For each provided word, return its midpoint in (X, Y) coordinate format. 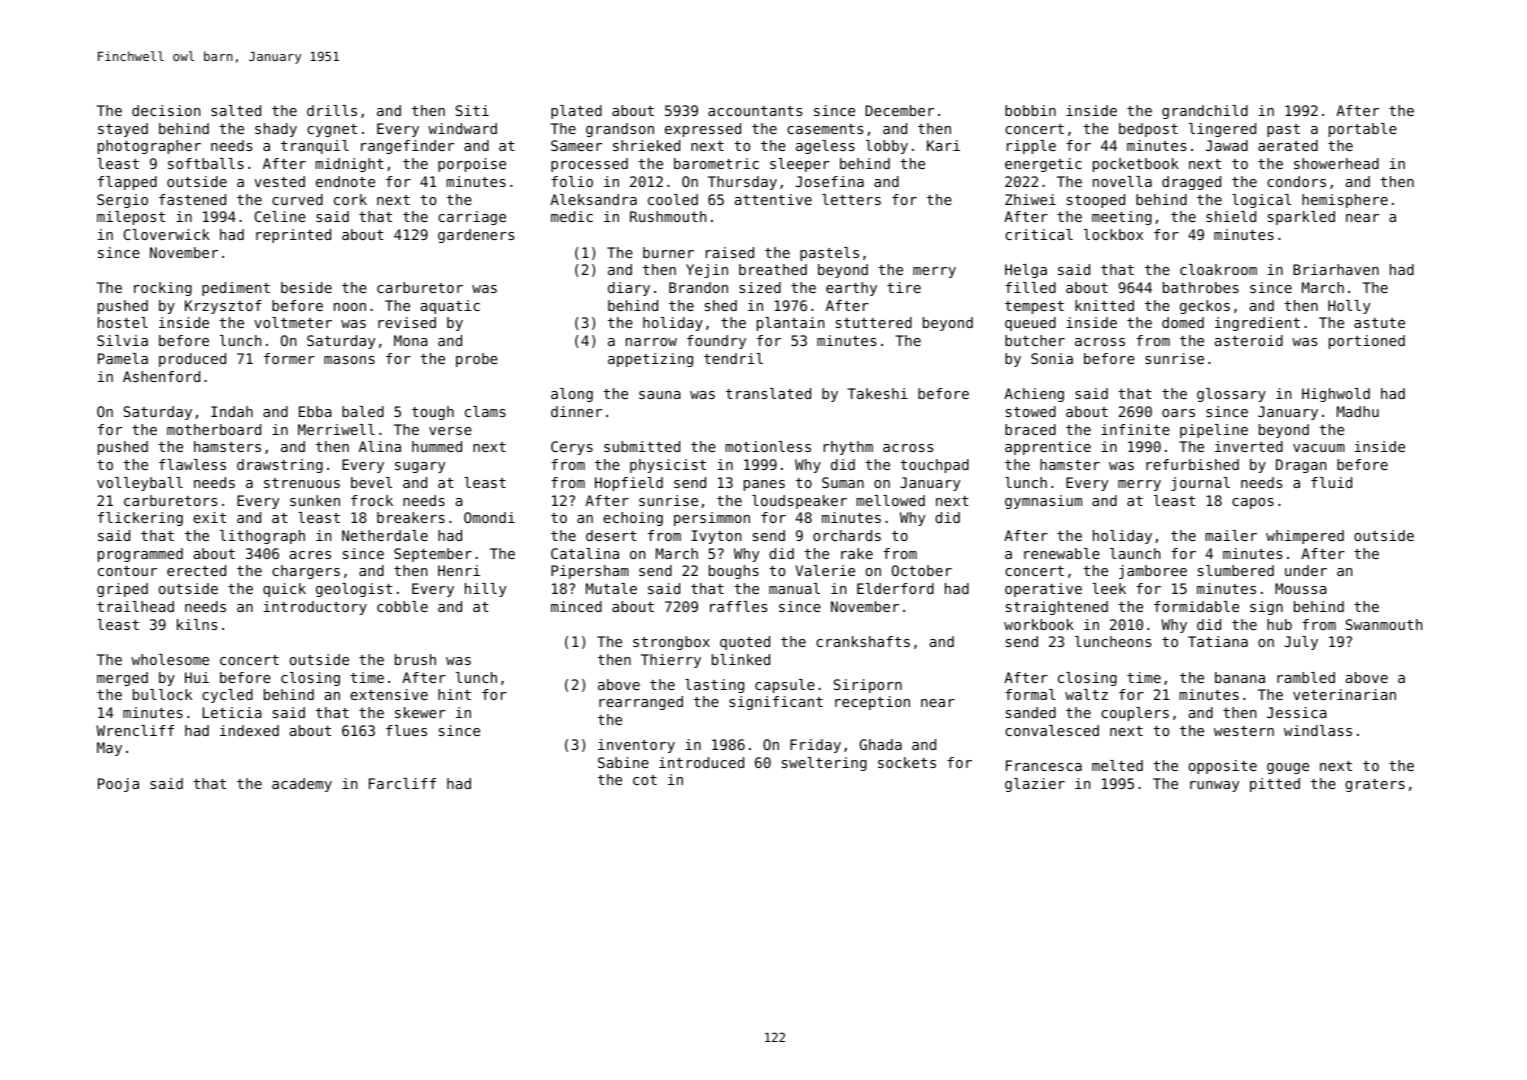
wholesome (170, 659)
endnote (345, 181)
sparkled (1301, 218)
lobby (887, 147)
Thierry (671, 661)
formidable (1196, 606)
